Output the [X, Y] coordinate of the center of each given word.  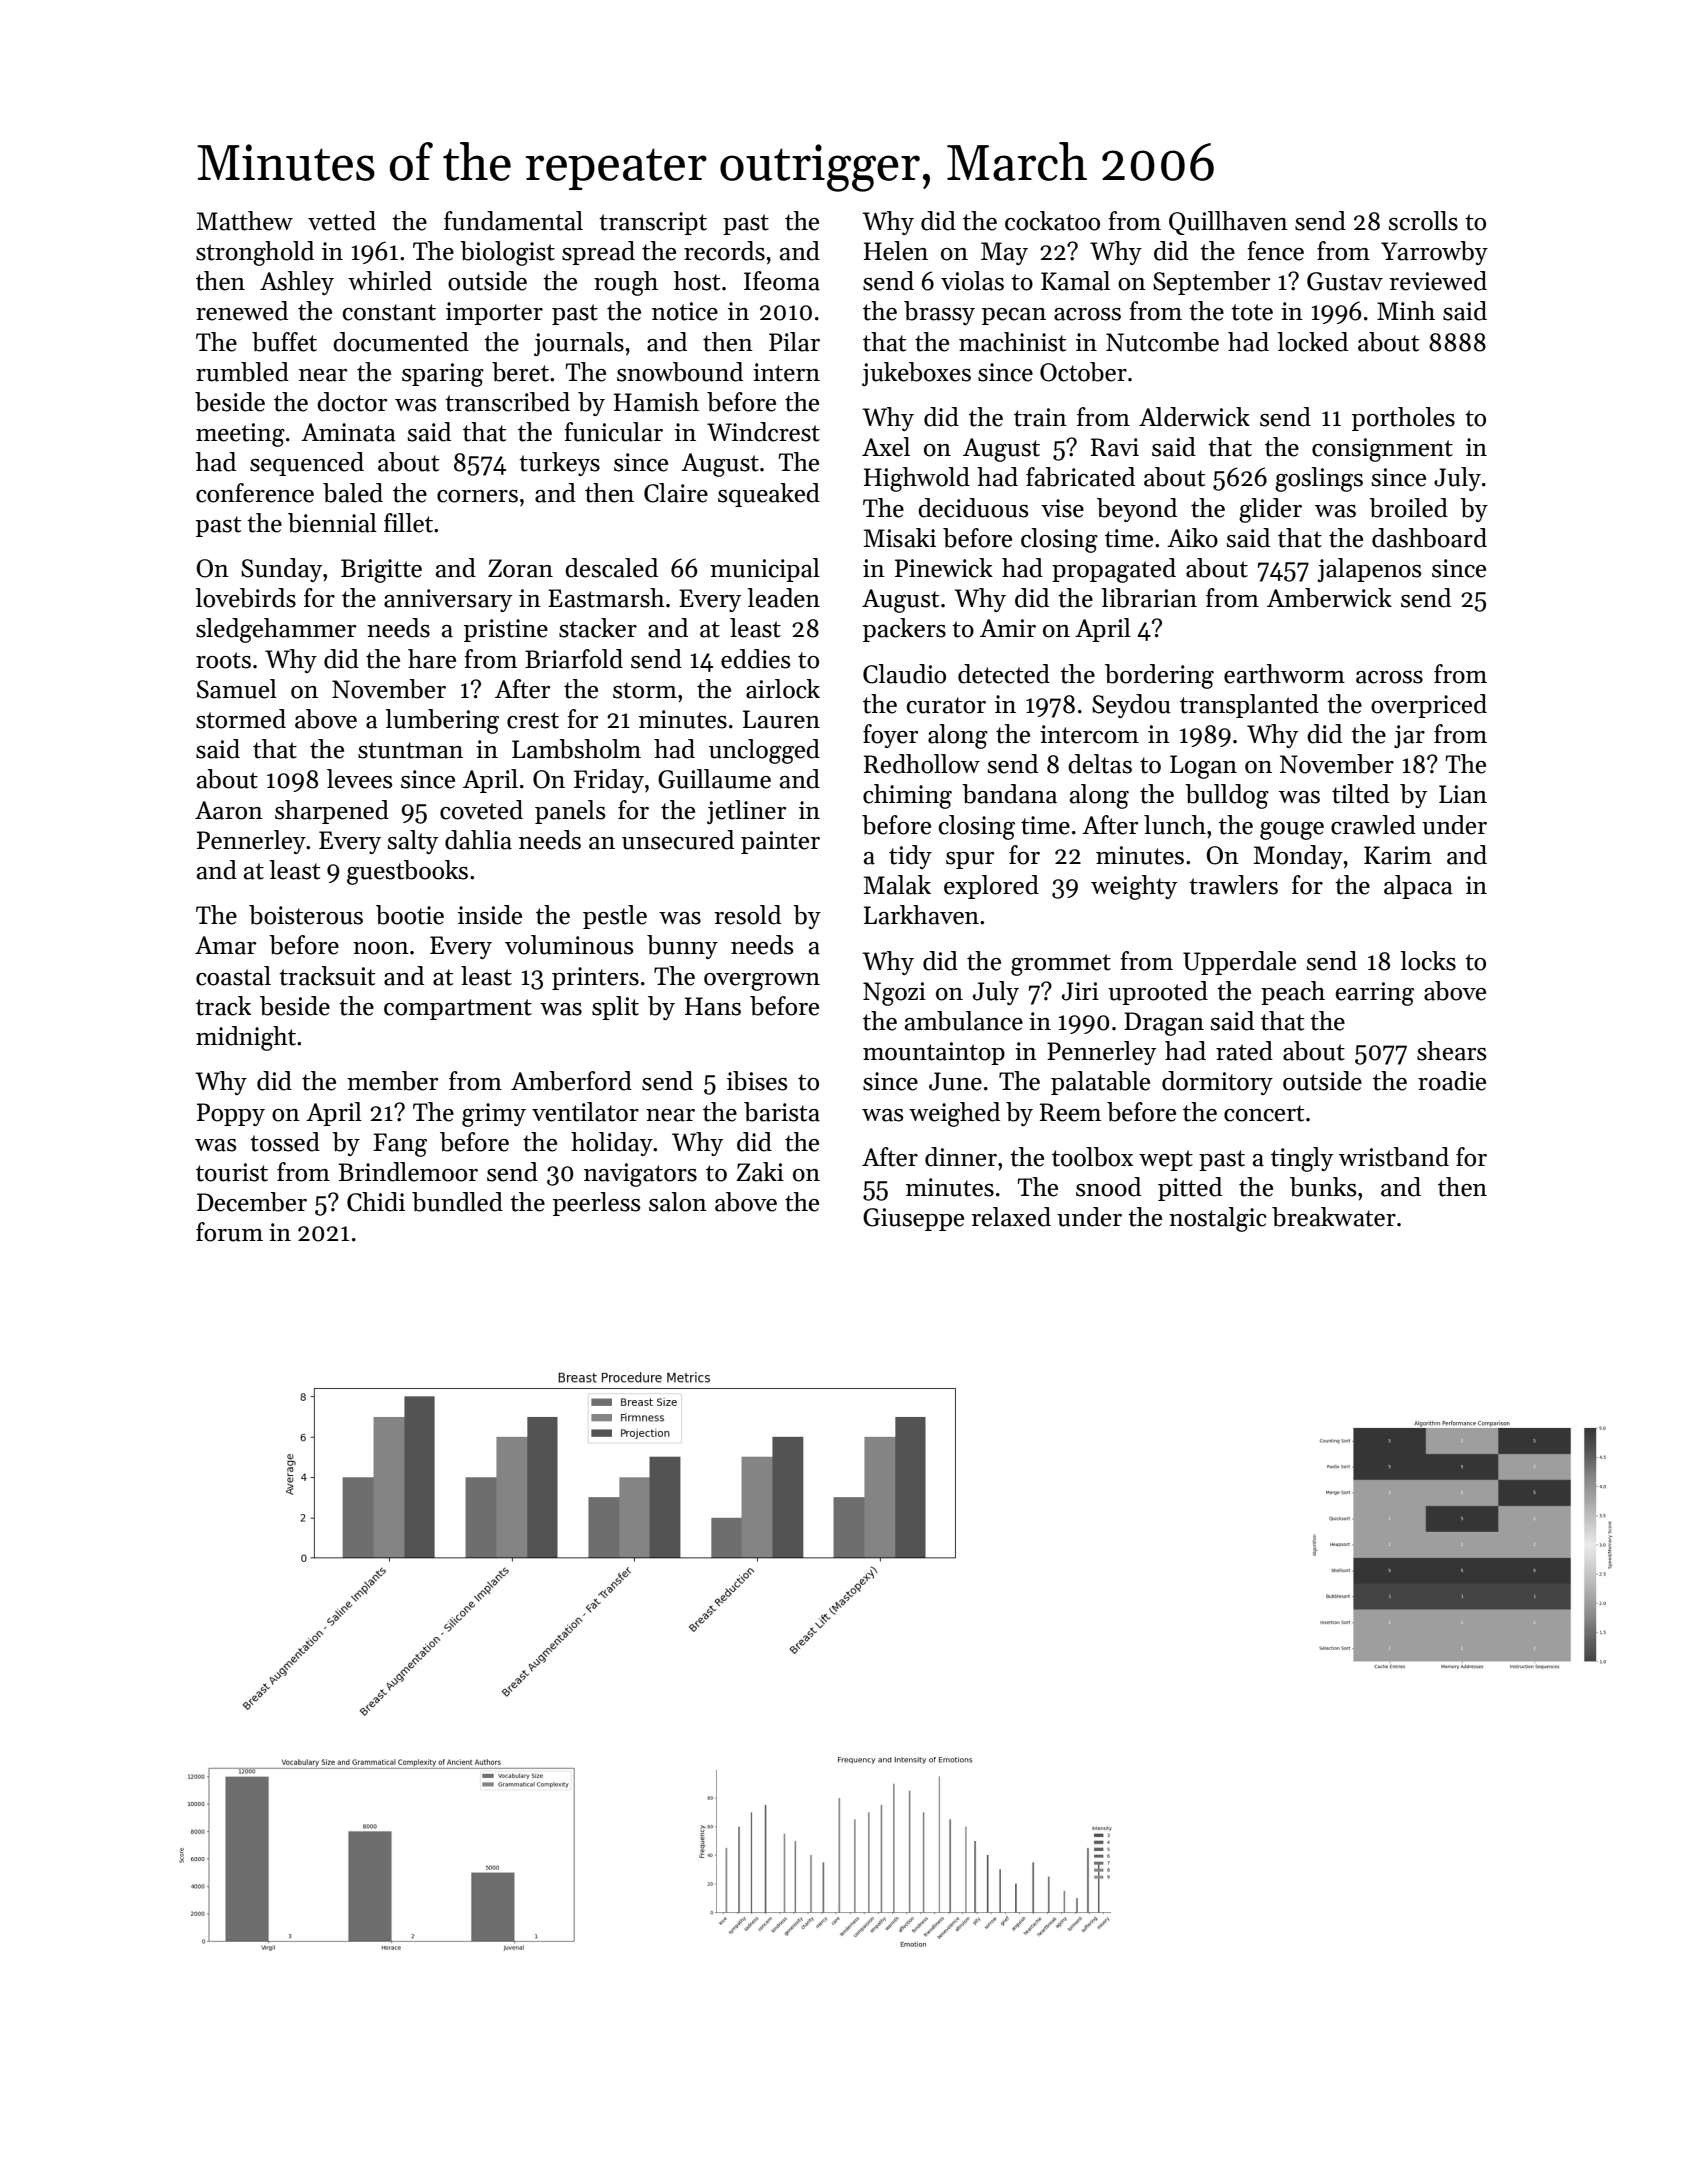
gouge [1292, 831]
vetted [342, 221]
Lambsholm [576, 749]
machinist [1012, 342]
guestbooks [407, 872]
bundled [457, 1202]
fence [1275, 251]
